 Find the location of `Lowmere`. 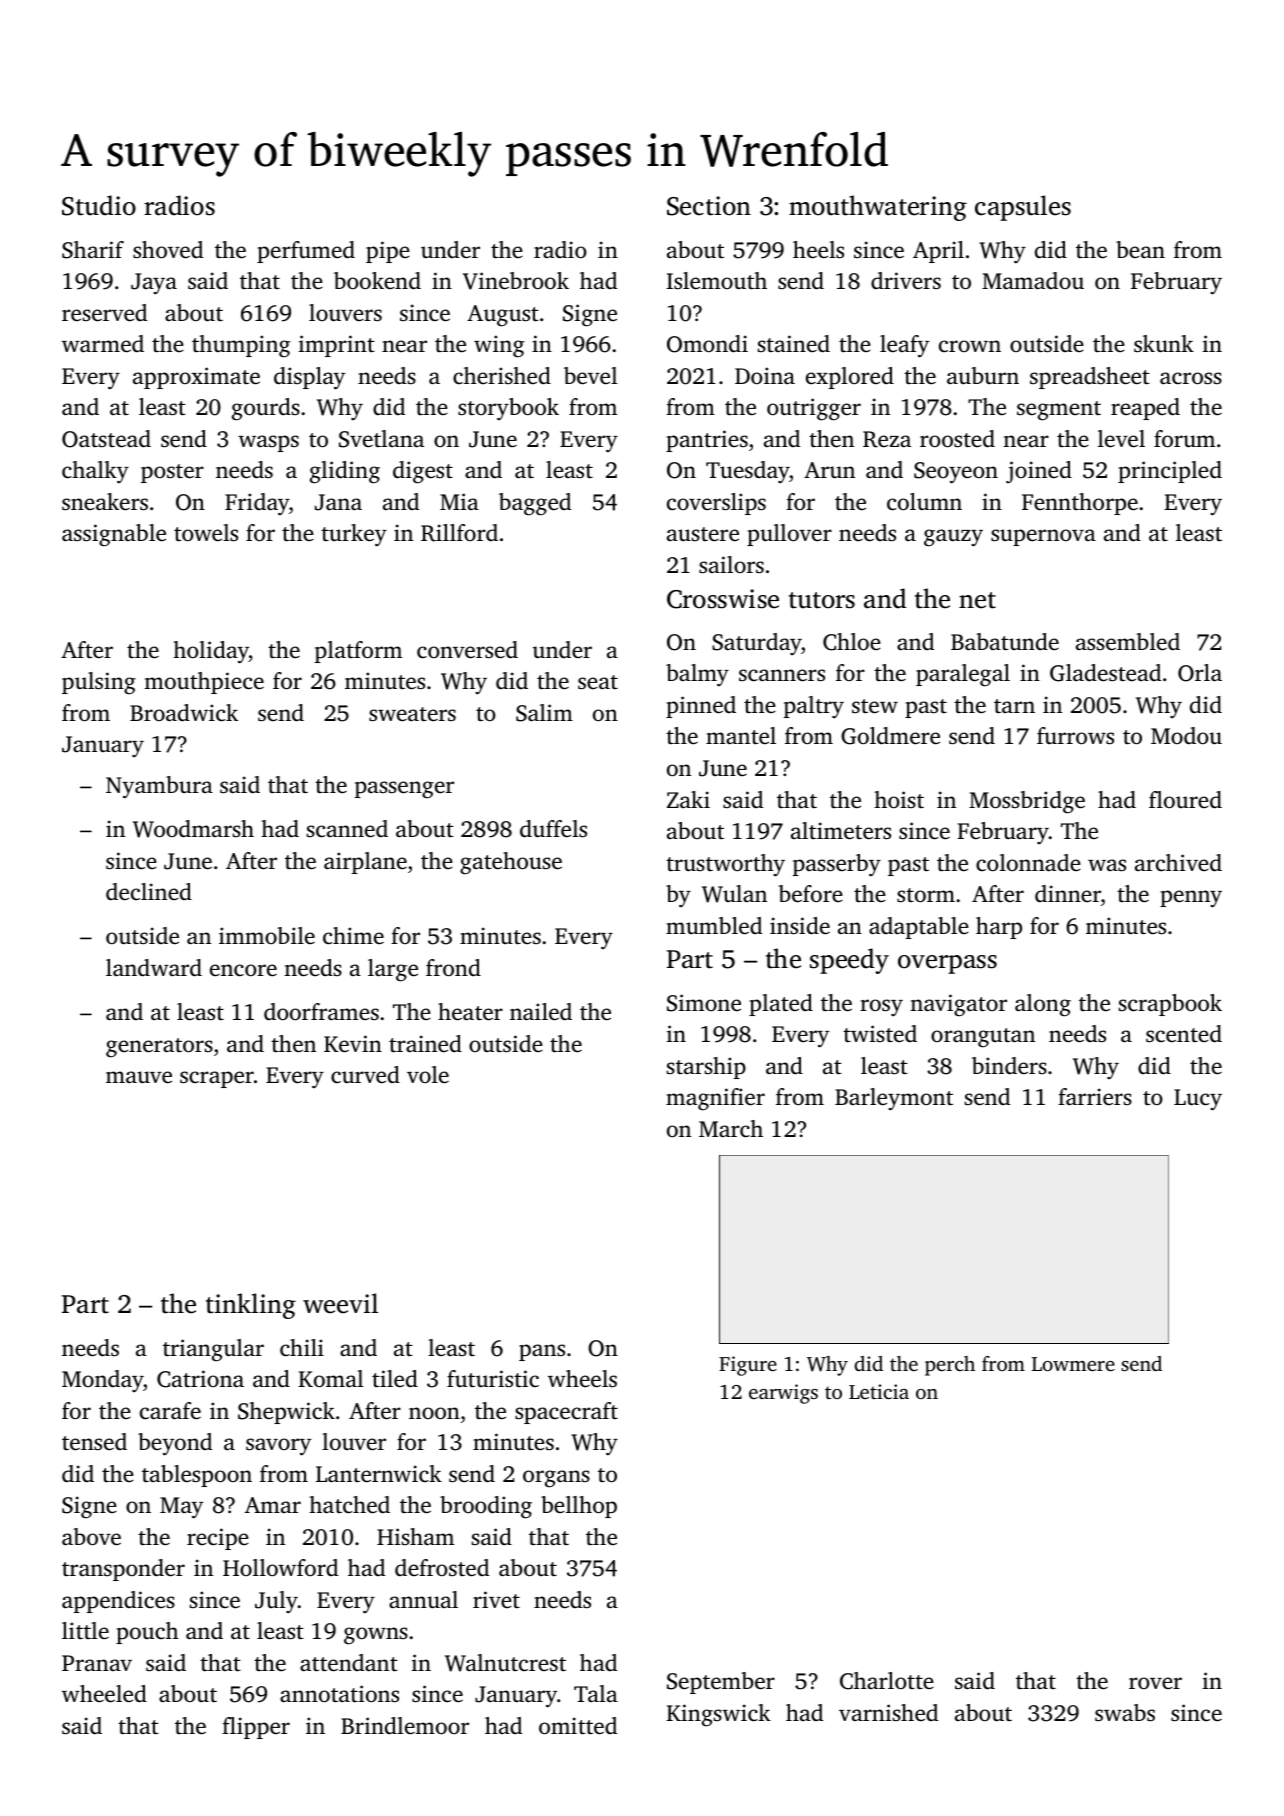

Lowmere is located at coordinates (1073, 1364).
